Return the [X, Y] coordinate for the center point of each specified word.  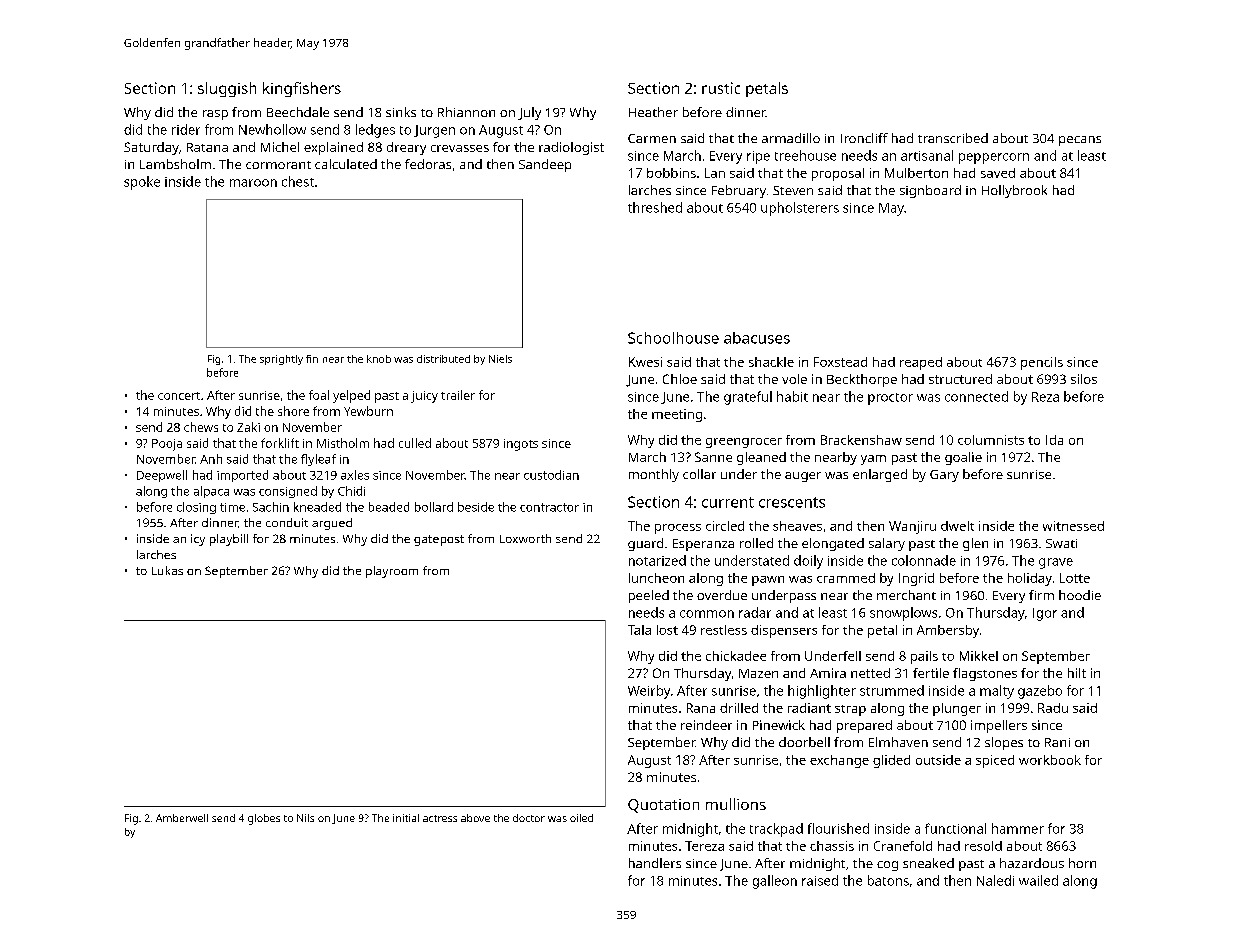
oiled [581, 818]
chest [298, 181]
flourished [838, 828]
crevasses [460, 148]
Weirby [649, 692]
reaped [921, 363]
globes [264, 819]
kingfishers [302, 89]
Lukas [167, 570]
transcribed [953, 138]
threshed [655, 207]
